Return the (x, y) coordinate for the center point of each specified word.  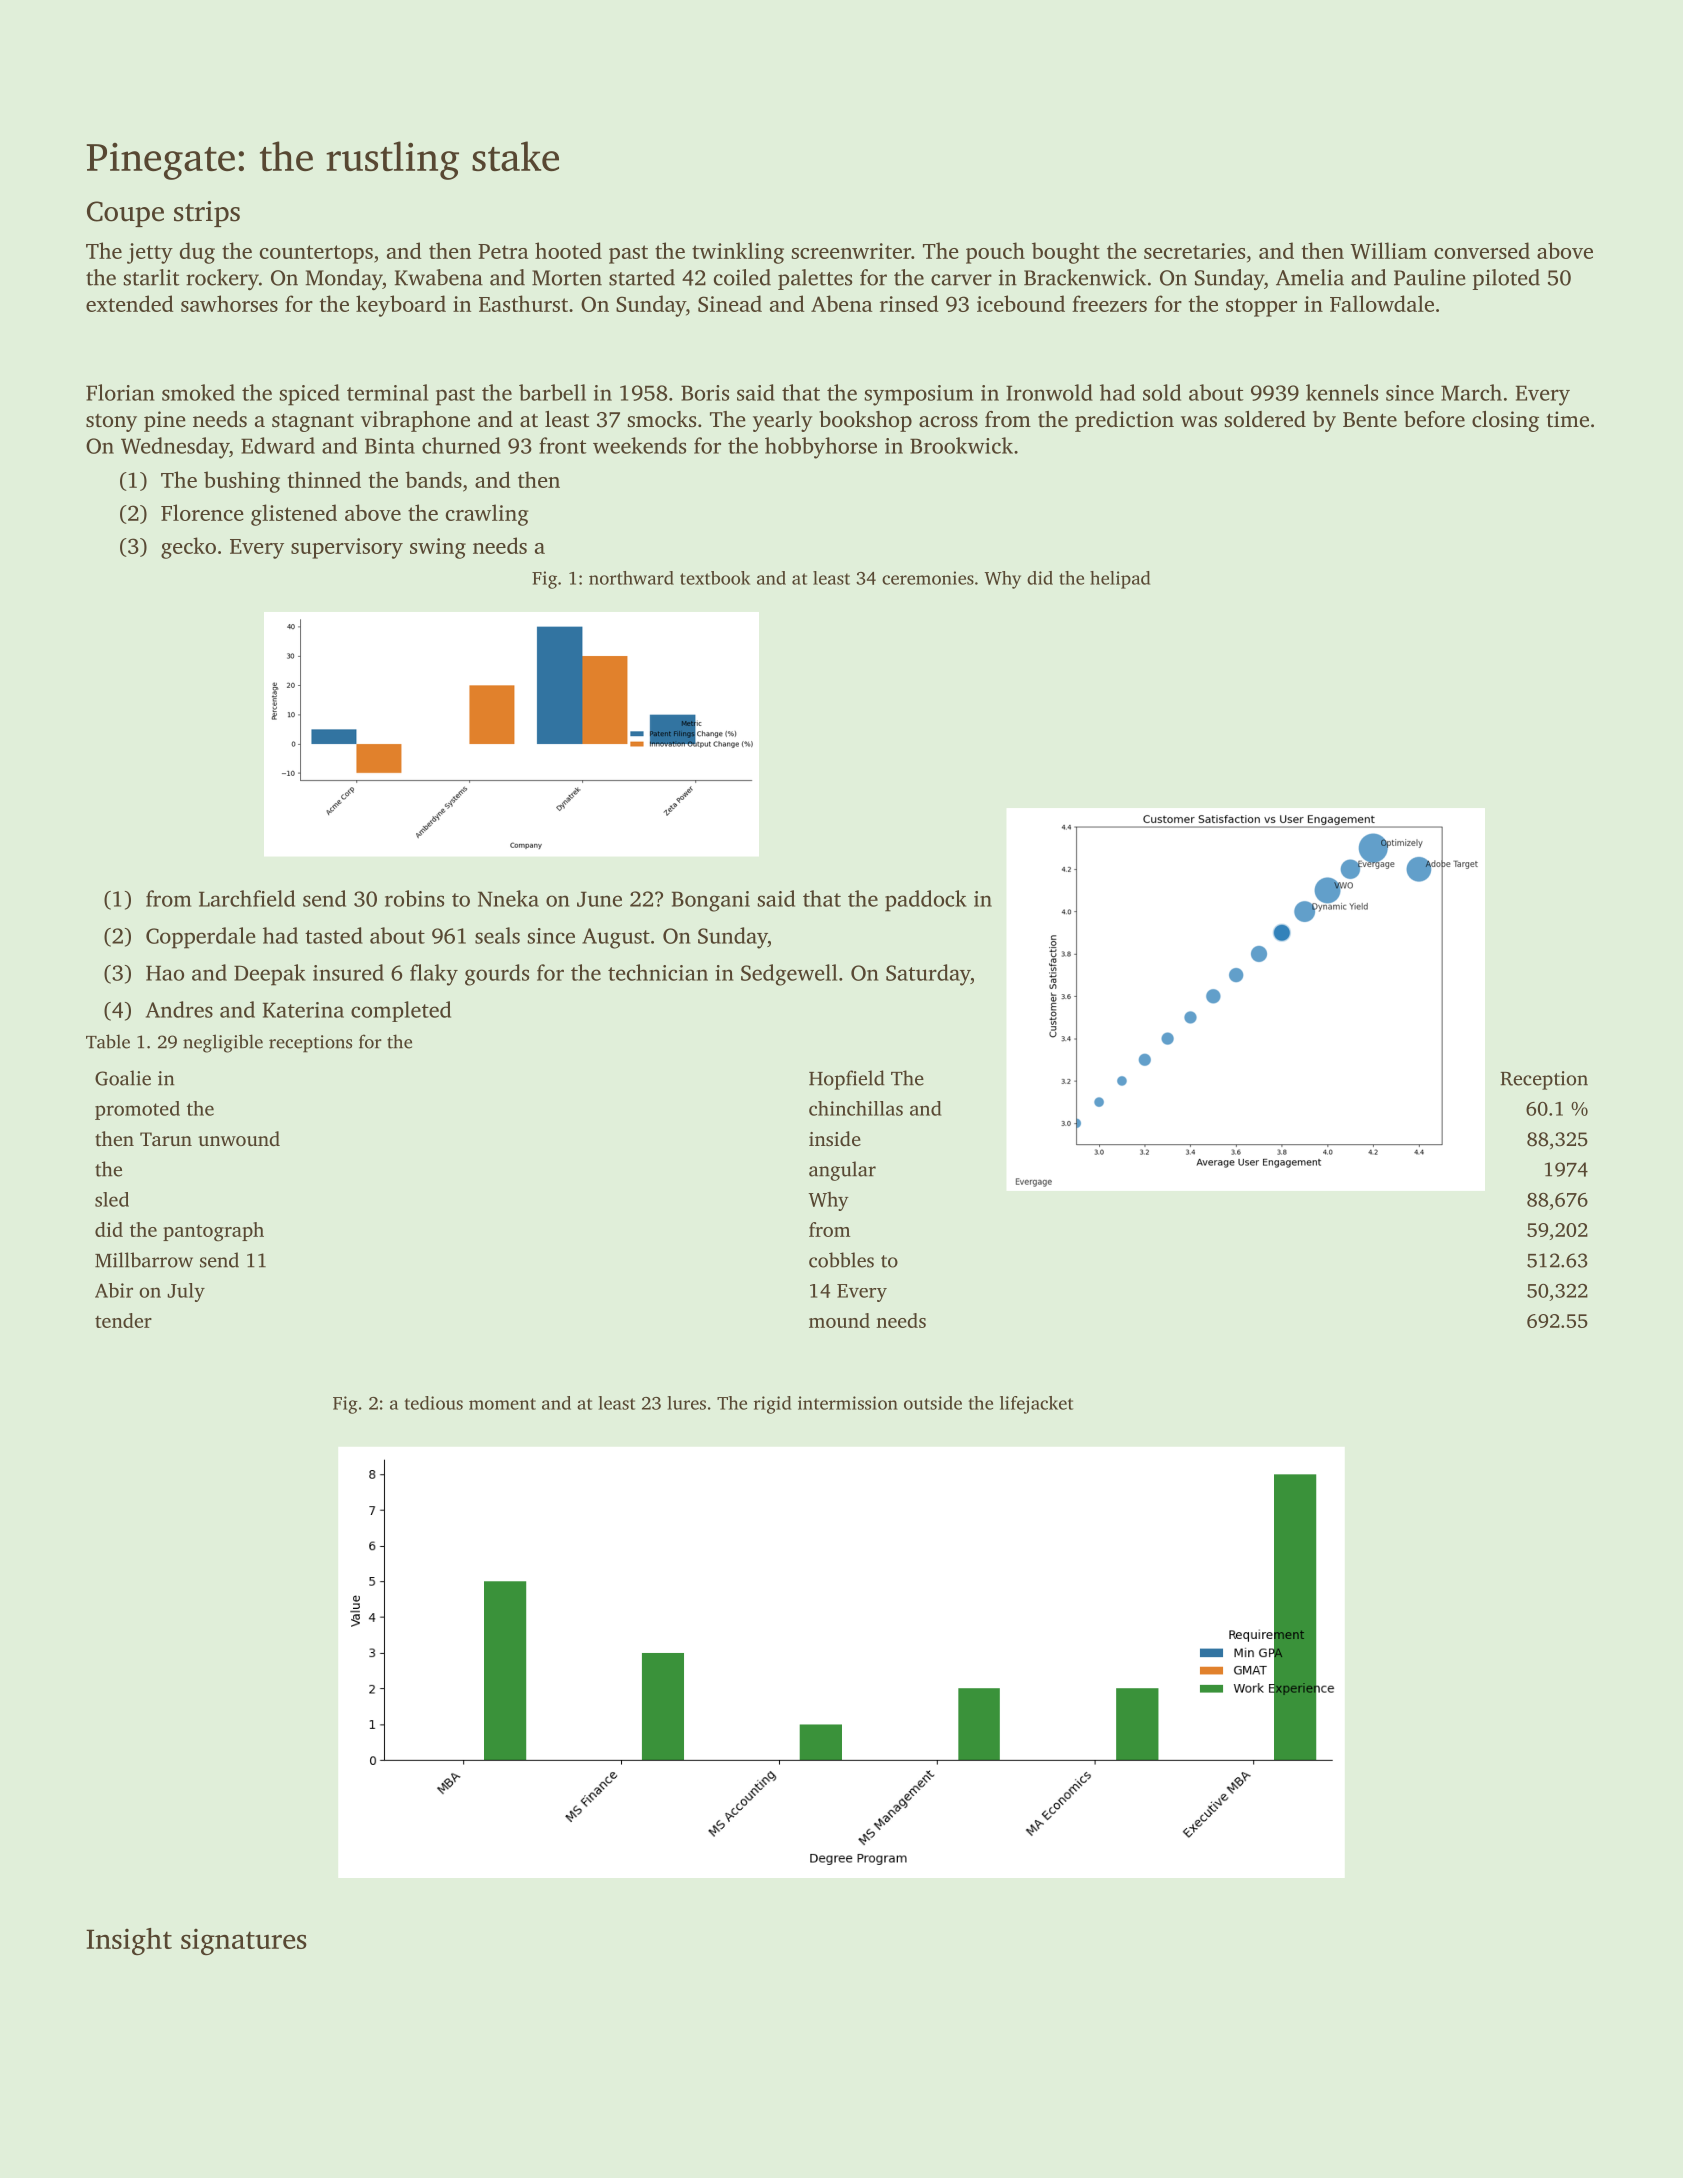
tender (123, 1320)
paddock (926, 901)
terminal (387, 392)
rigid (772, 1405)
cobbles (841, 1260)
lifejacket (1036, 1405)
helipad (1120, 580)
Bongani (711, 901)
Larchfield (247, 898)
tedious (433, 1403)
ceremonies (928, 578)
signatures (244, 1942)
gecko (188, 548)
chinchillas (856, 1108)
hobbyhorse (821, 448)
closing (1505, 421)
